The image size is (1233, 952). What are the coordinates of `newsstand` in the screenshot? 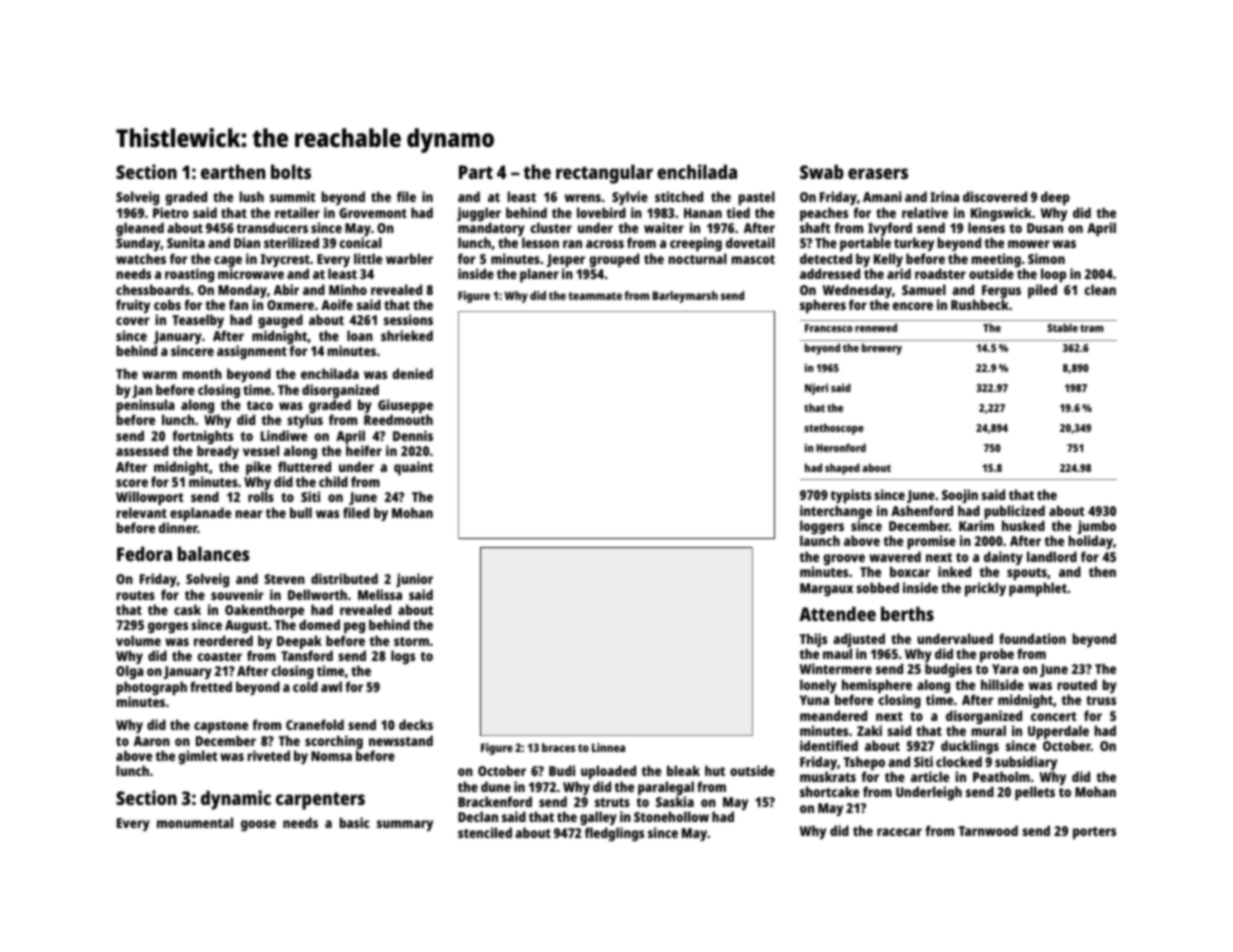 It's located at (401, 740).
